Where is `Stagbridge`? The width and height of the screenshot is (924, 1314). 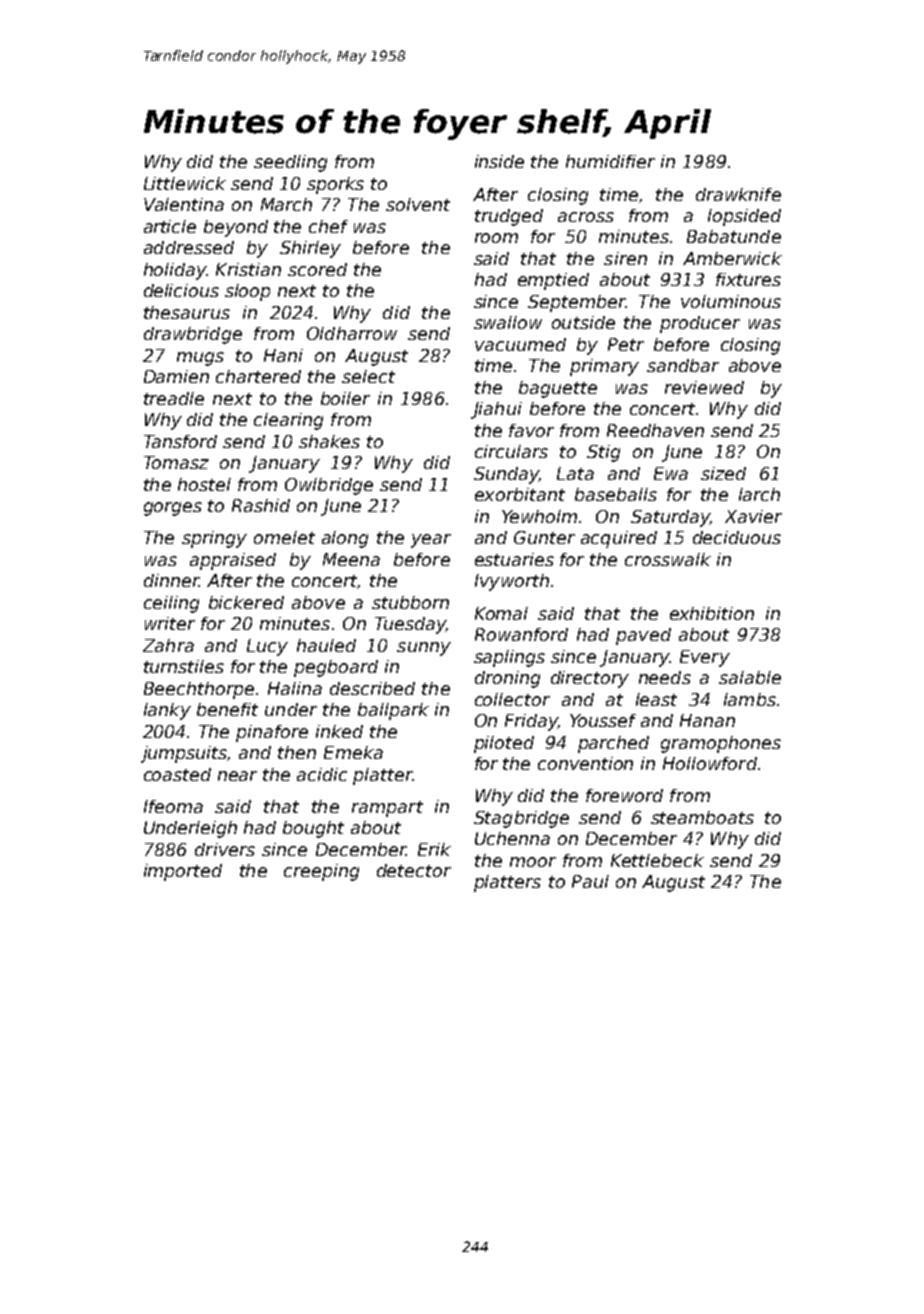
Stagbridge is located at coordinates (521, 819).
